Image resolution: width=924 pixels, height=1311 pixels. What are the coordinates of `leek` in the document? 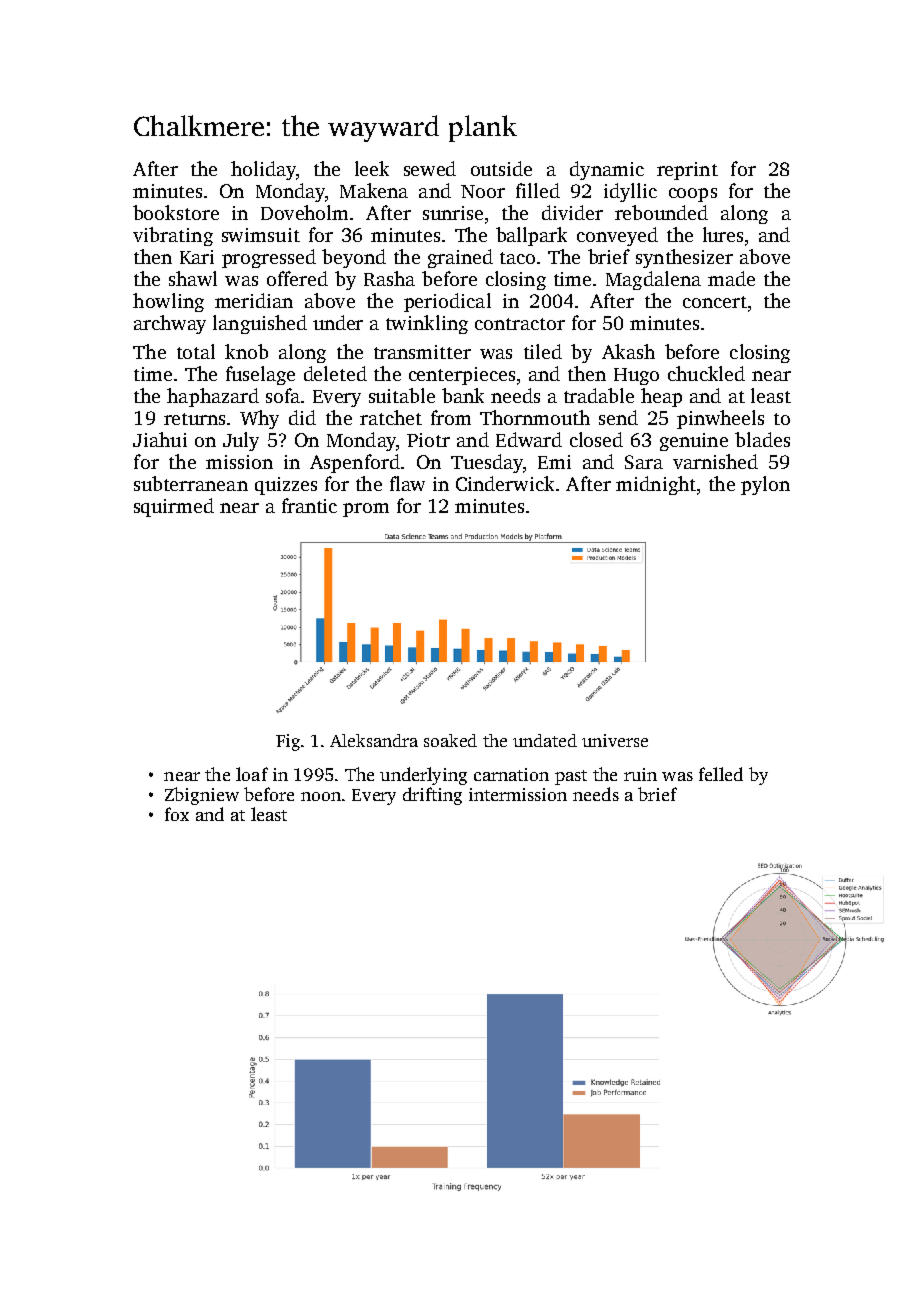 It's located at (372, 168).
